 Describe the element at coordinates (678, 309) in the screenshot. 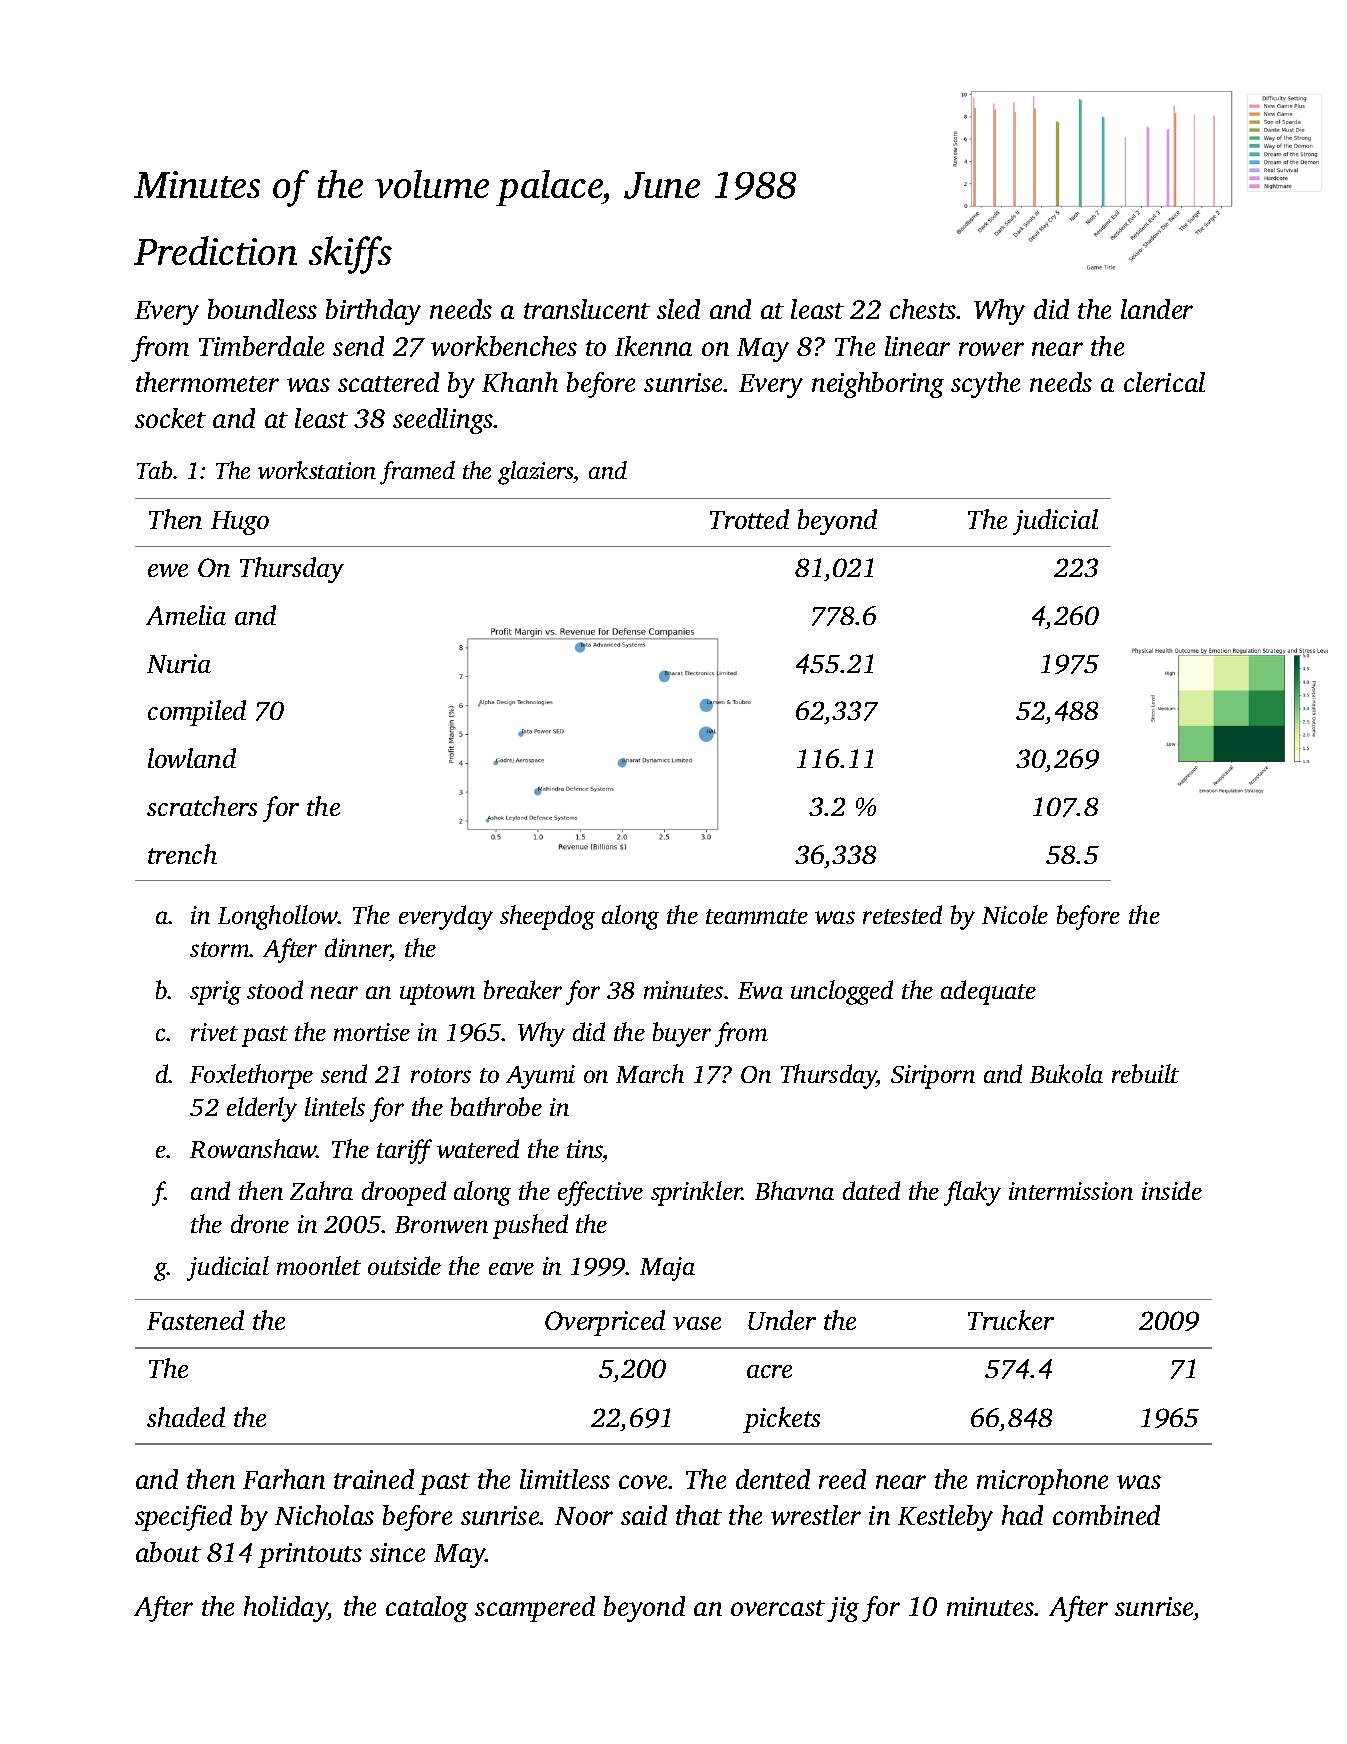

I see `sled` at that location.
